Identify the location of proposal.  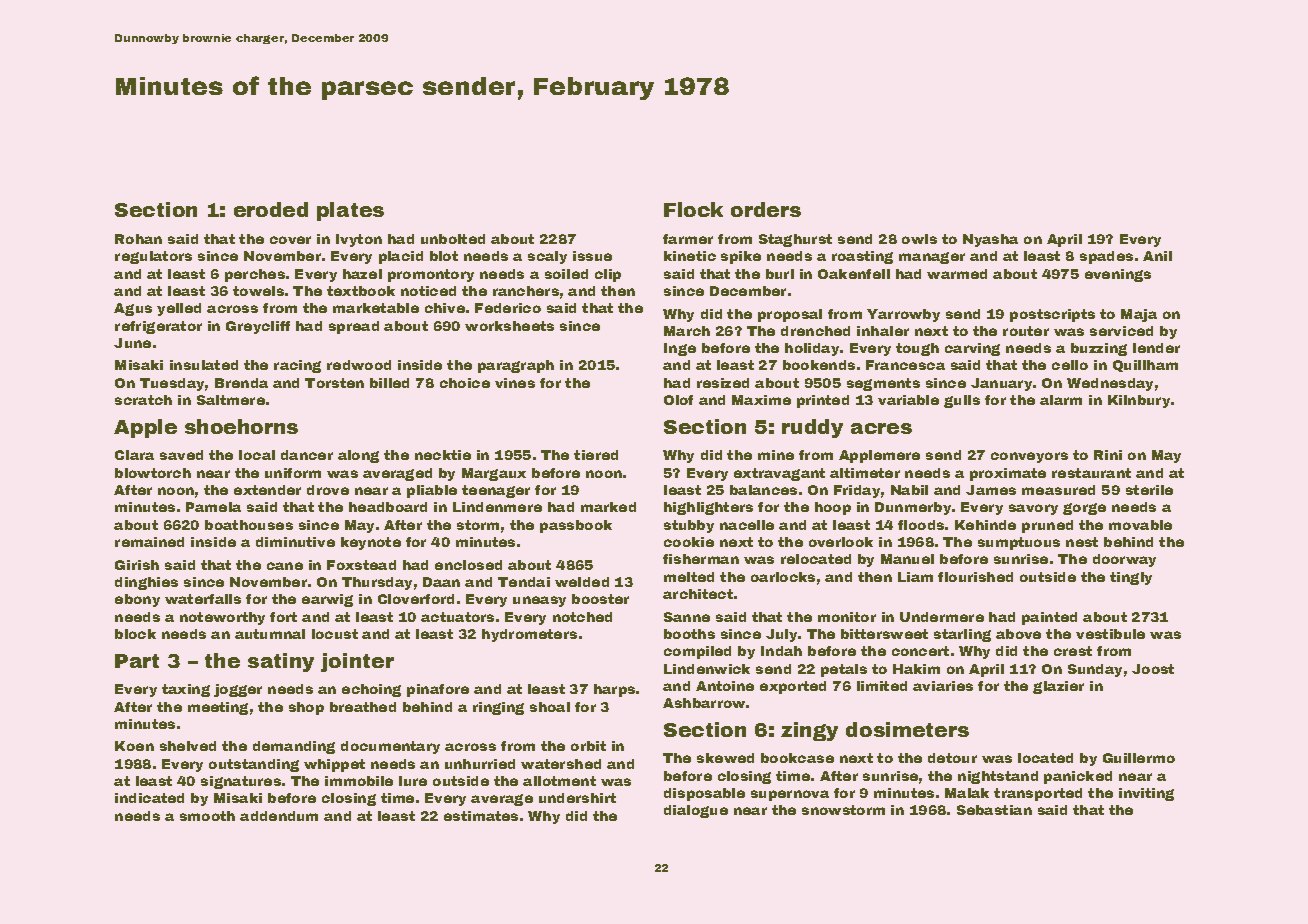
(790, 315).
